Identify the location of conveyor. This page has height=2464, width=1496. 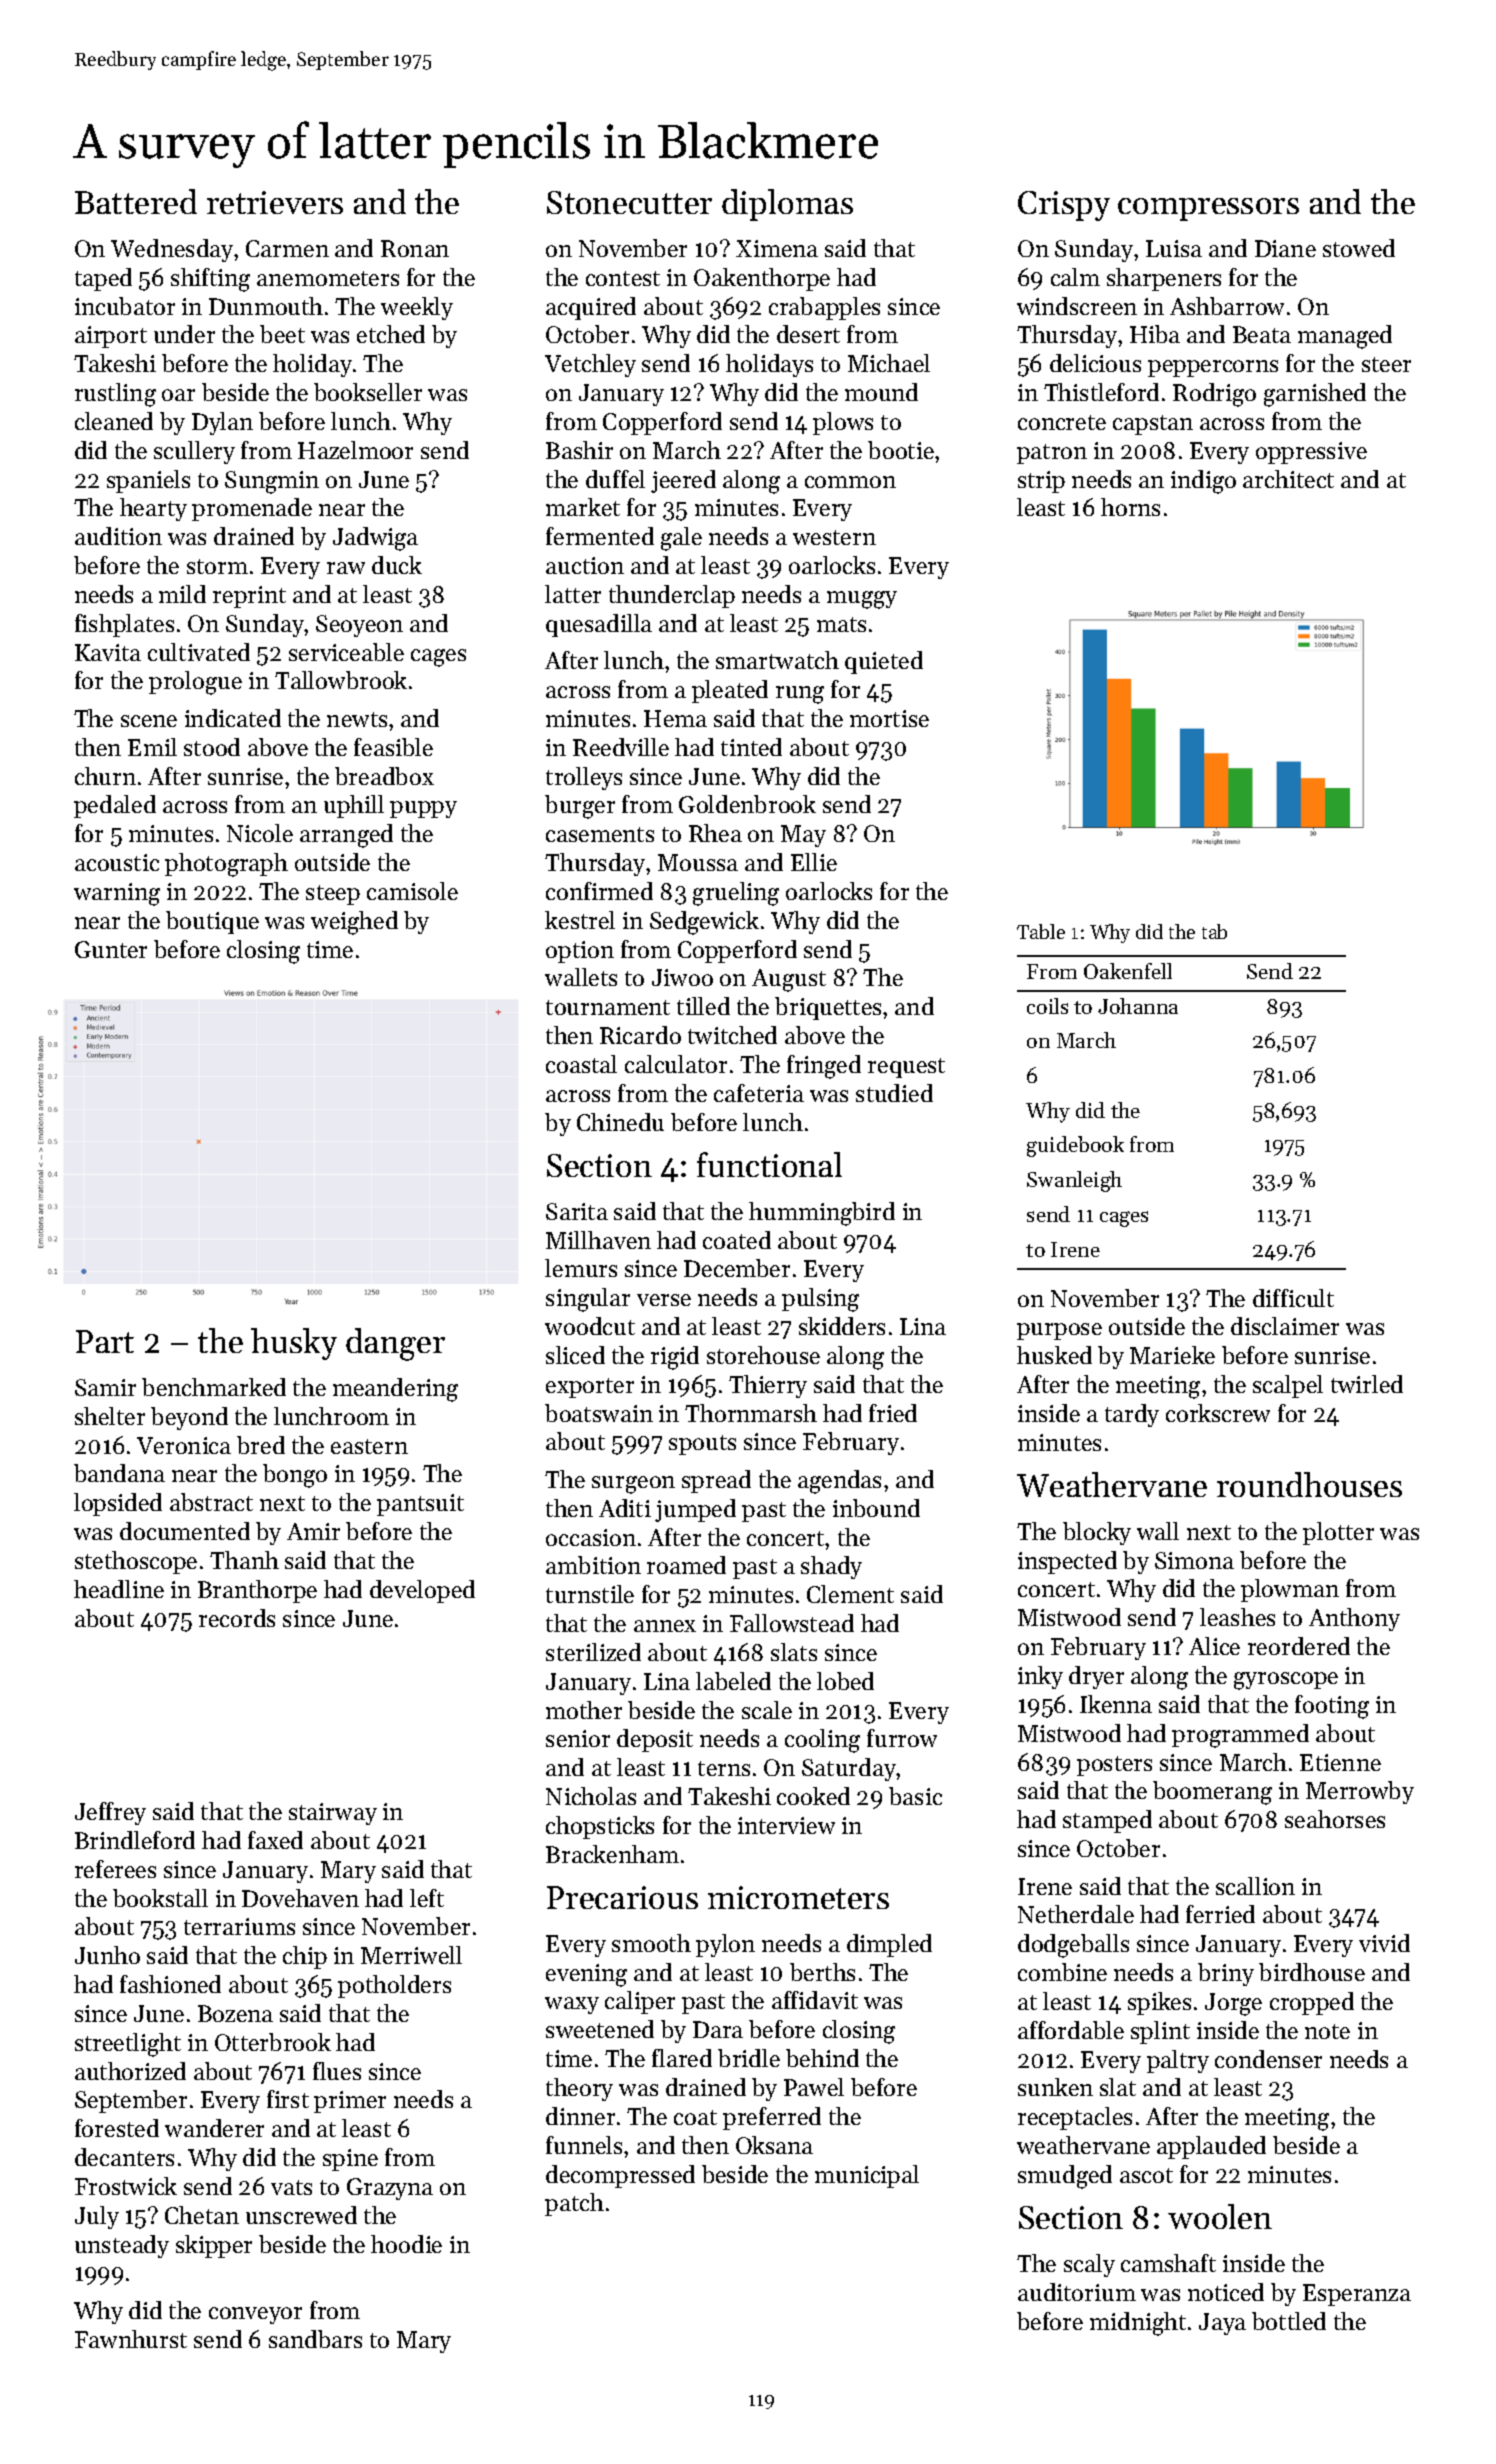
(255, 2315).
